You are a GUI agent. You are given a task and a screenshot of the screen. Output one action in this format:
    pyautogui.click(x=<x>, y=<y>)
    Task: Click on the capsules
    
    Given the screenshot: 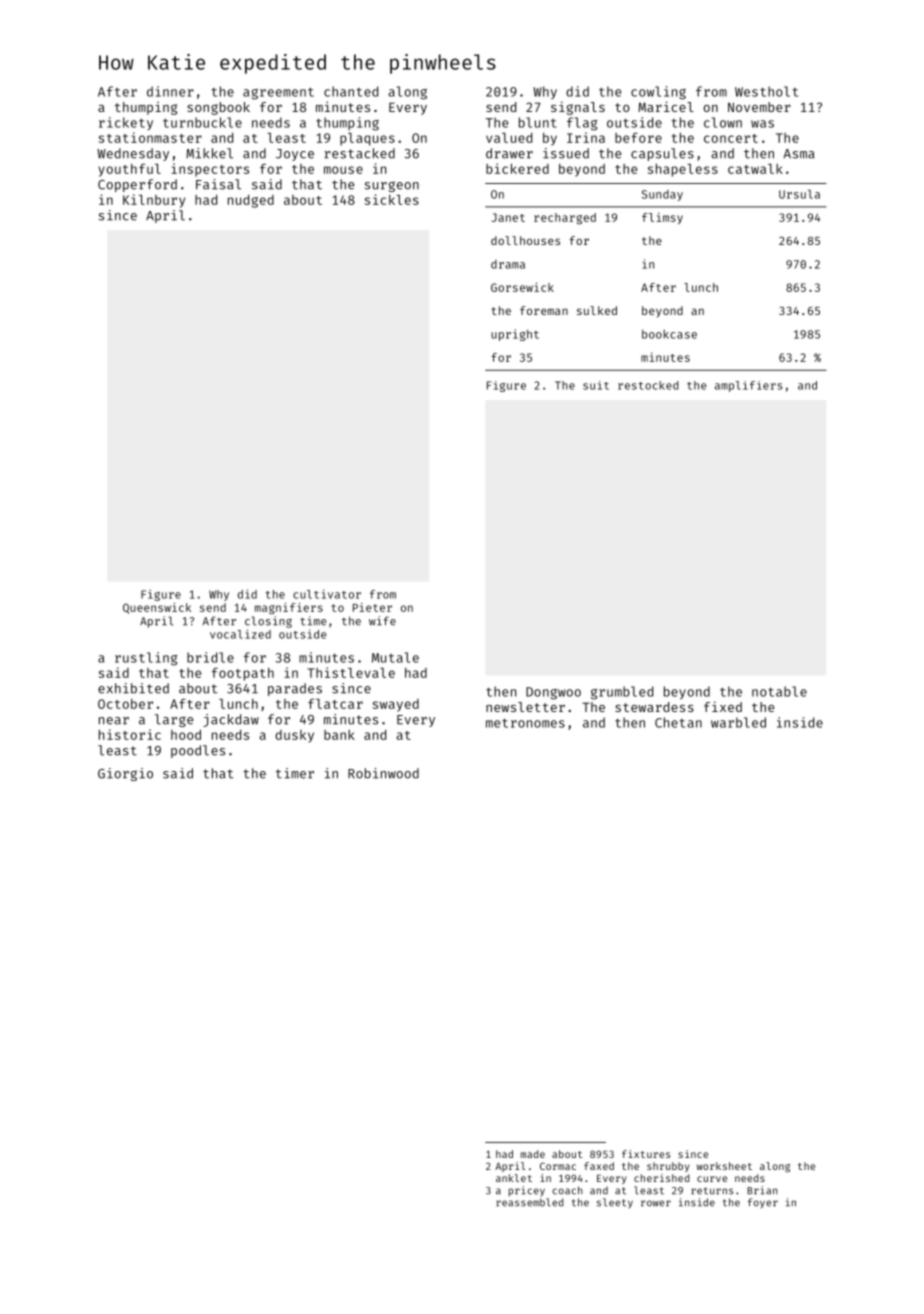 What is the action you would take?
    pyautogui.click(x=662, y=154)
